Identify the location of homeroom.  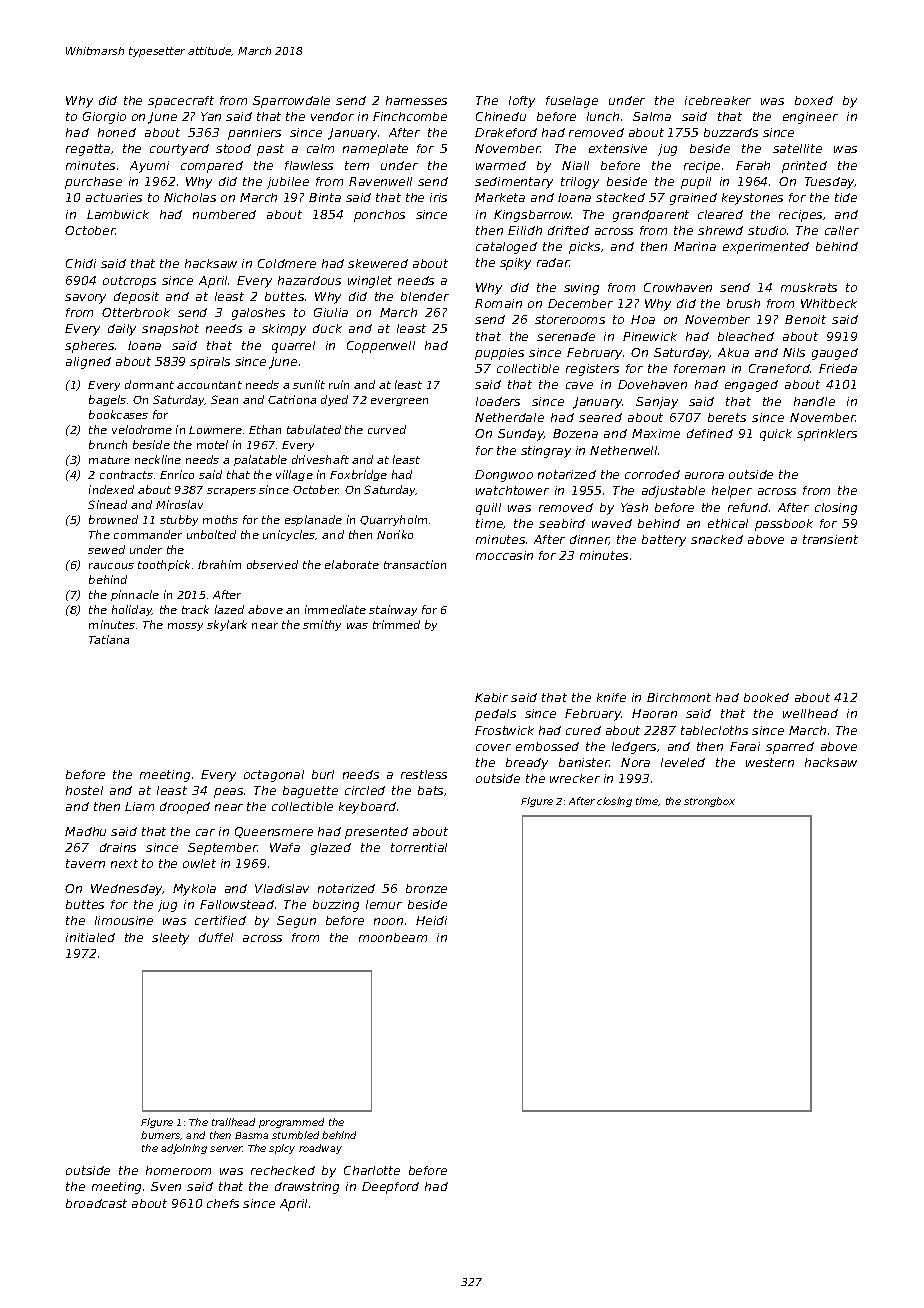
(178, 1170).
